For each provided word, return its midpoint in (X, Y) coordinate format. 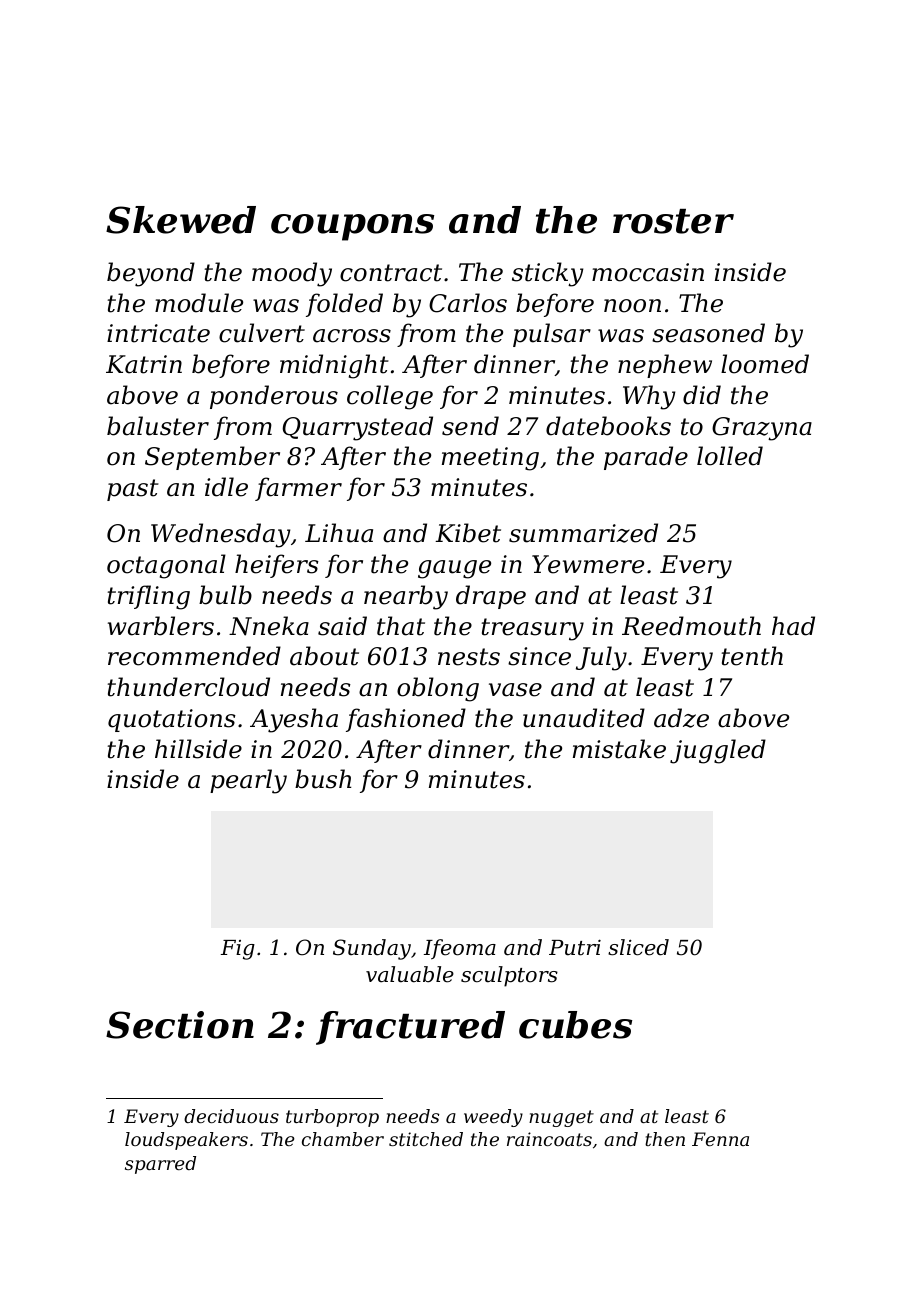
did (702, 395)
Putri (575, 947)
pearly (248, 781)
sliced (638, 947)
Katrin (144, 364)
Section (180, 1025)
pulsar (552, 335)
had (793, 626)
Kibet (468, 533)
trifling (149, 597)
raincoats (549, 1139)
